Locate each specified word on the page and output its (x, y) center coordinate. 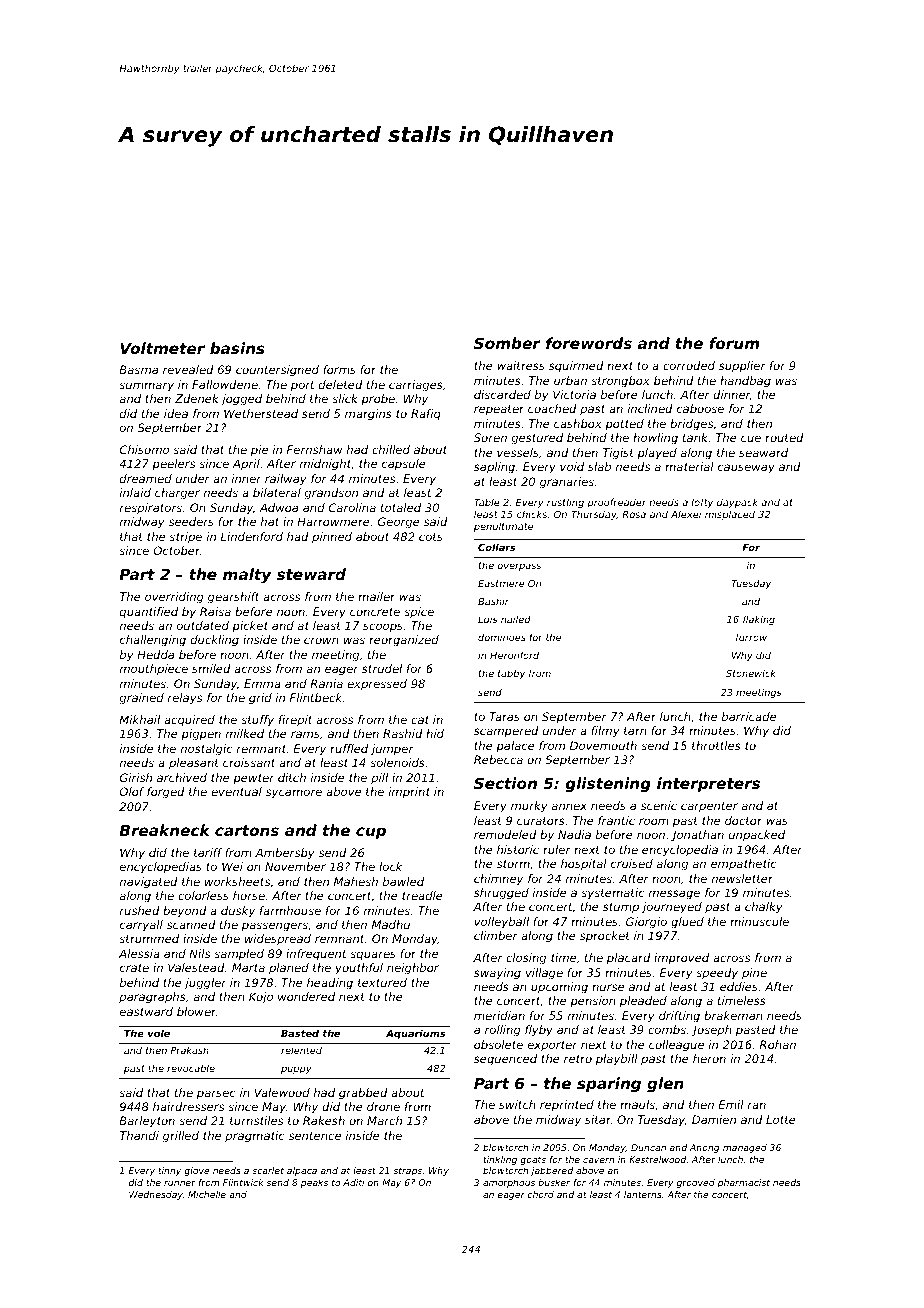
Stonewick (751, 673)
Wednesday (156, 1195)
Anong (704, 1148)
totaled (401, 507)
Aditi (354, 1182)
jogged (241, 400)
